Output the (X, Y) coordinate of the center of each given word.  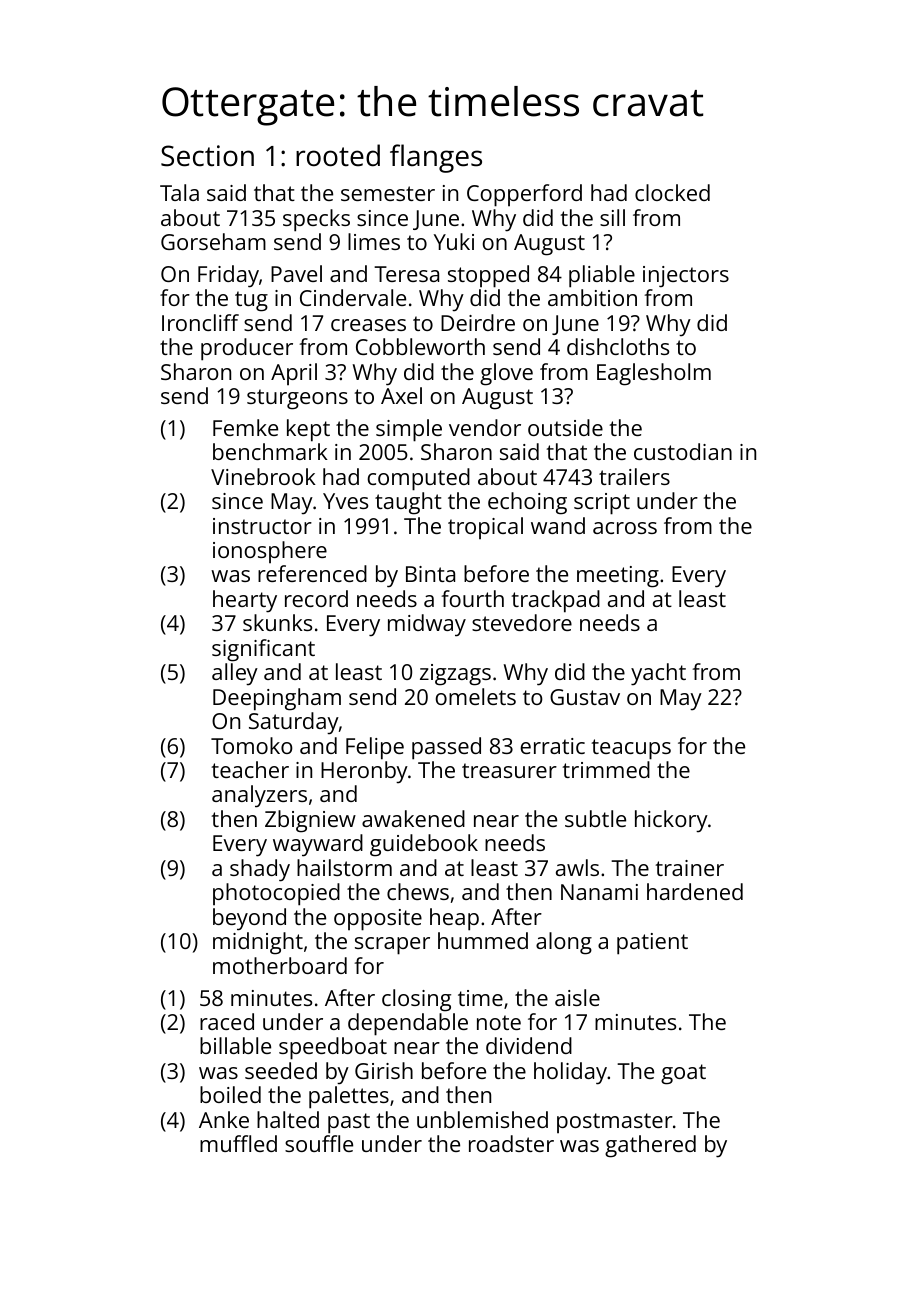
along (564, 943)
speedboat (333, 1048)
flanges (436, 158)
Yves (345, 501)
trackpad (556, 601)
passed (446, 748)
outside (565, 427)
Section (207, 156)
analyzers (259, 796)
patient (652, 944)
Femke (245, 427)
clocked (672, 192)
